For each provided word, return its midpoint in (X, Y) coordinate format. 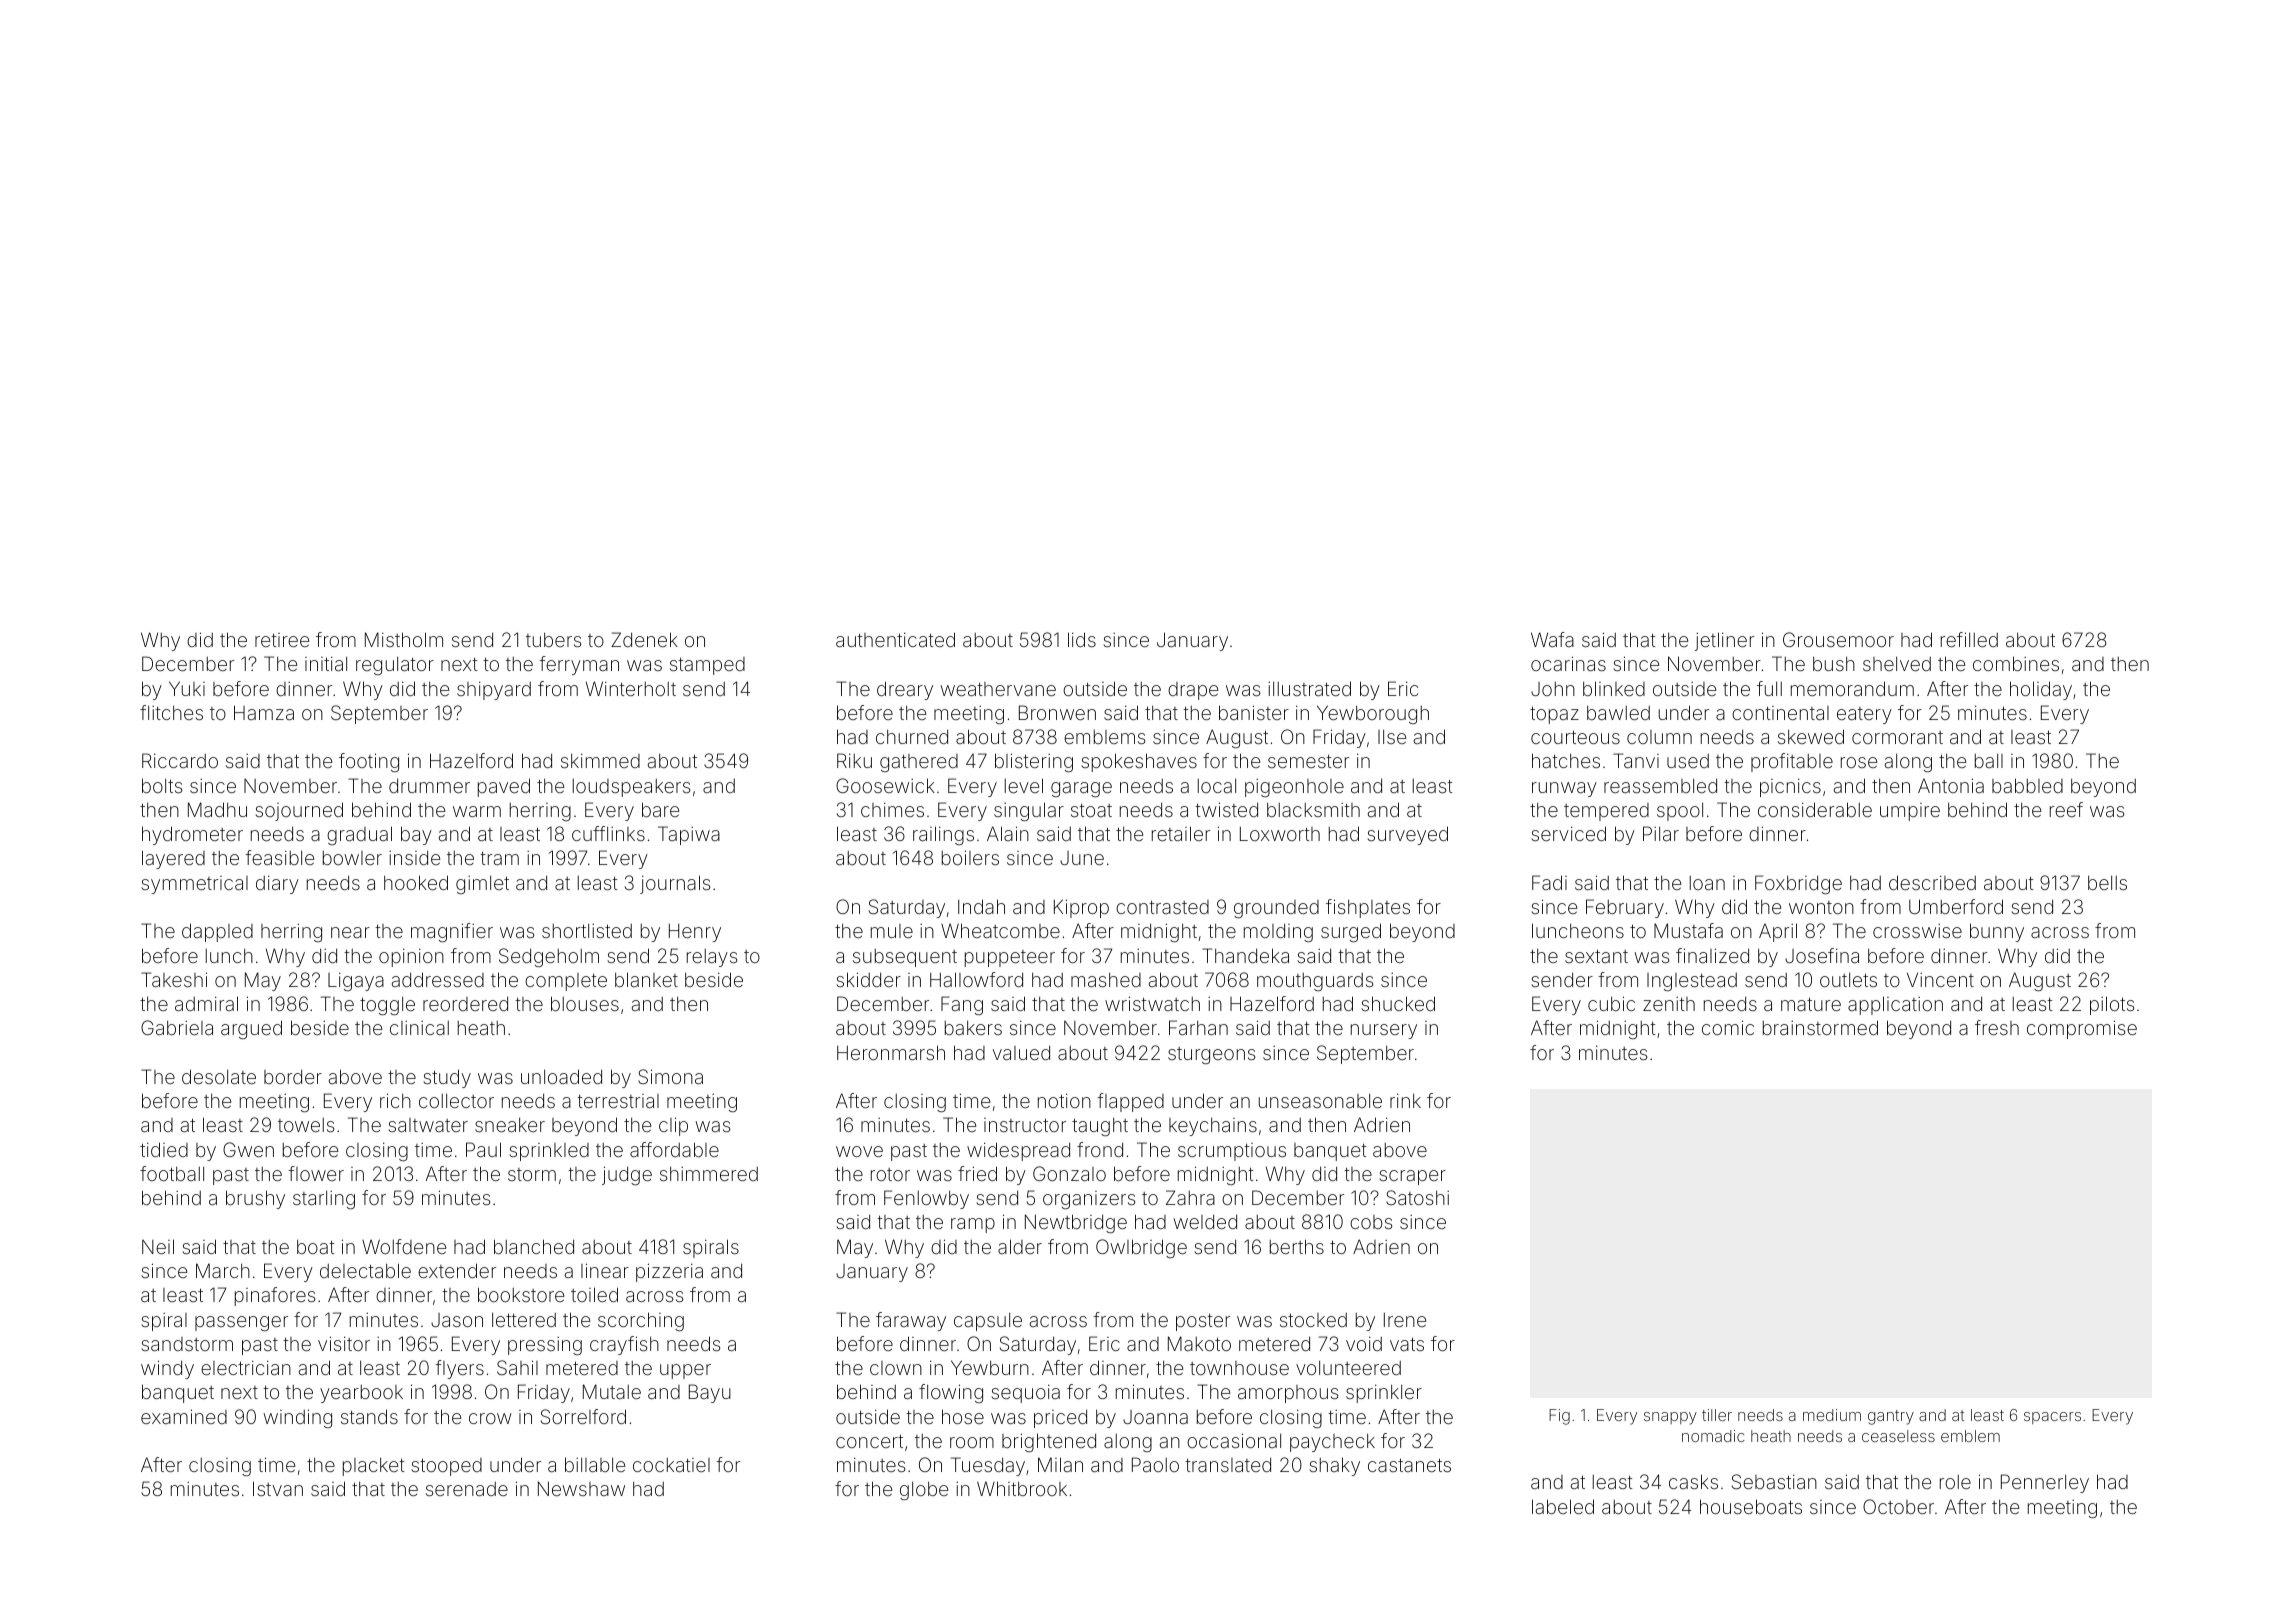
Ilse (1392, 737)
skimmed (600, 760)
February (1625, 908)
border (293, 1076)
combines (2016, 663)
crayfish (624, 1345)
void (1364, 1343)
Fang (962, 1005)
